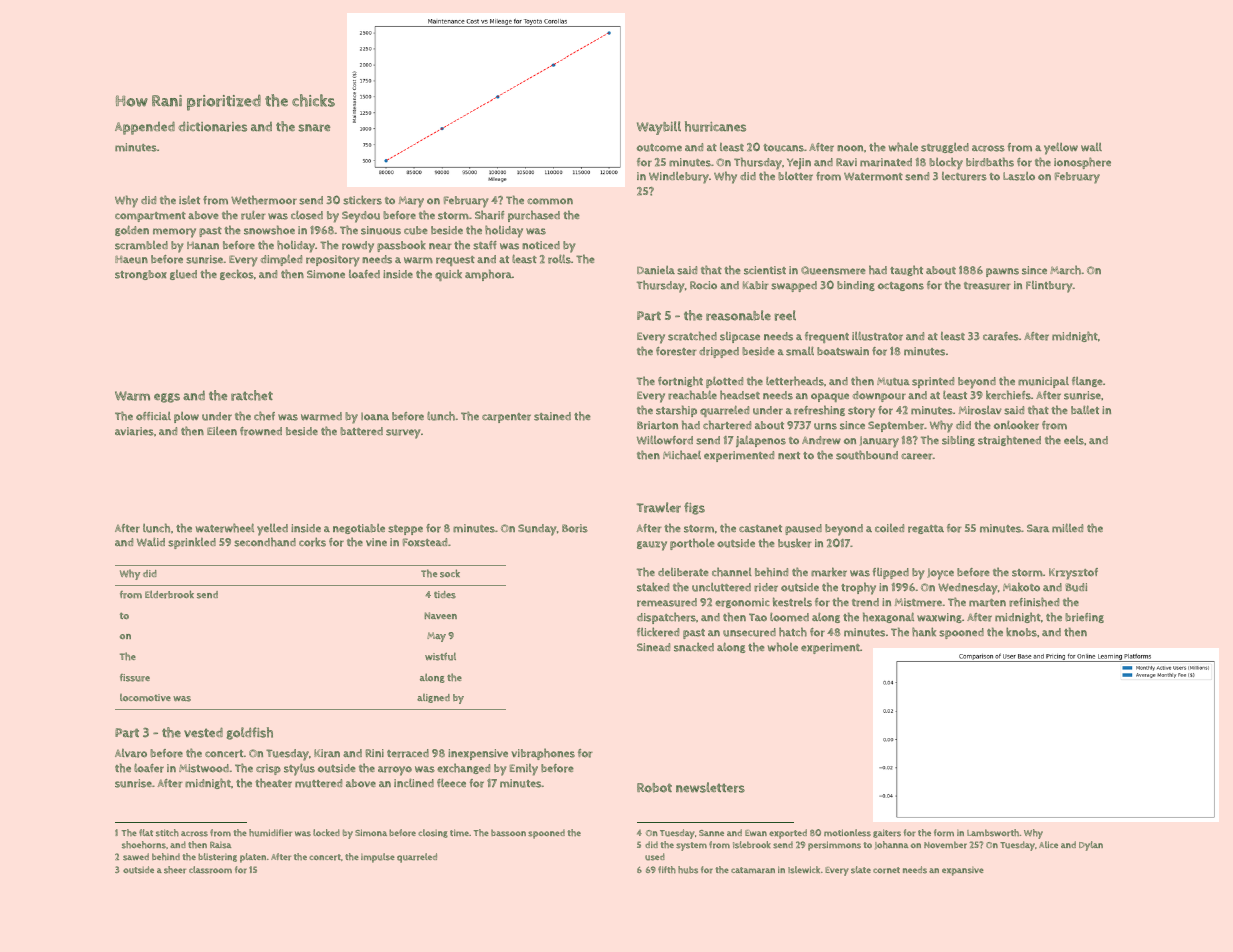 The width and height of the screenshot is (1233, 952). What do you see at coordinates (506, 418) in the screenshot?
I see `carpenter` at bounding box center [506, 418].
